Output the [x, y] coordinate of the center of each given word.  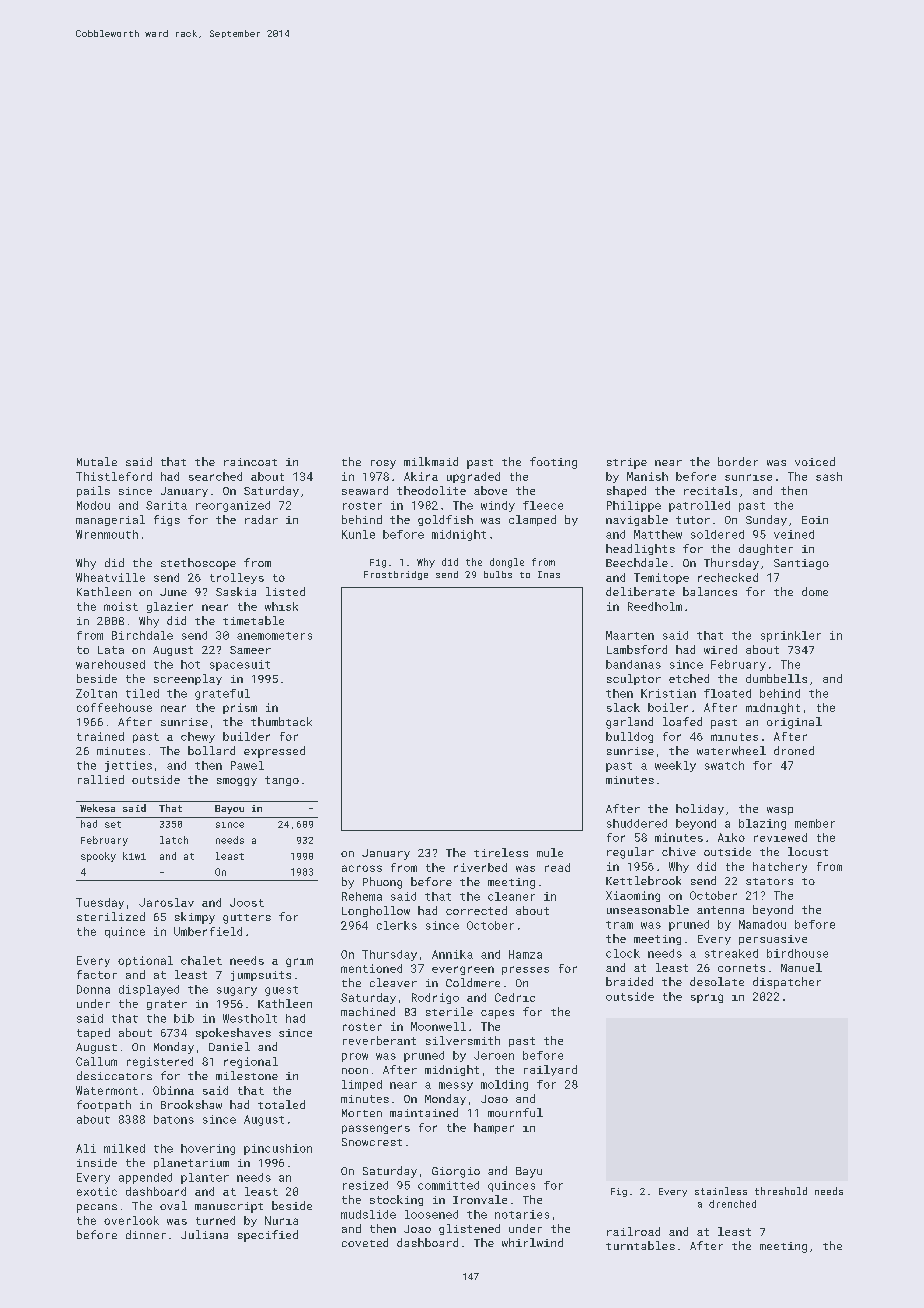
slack [623, 707]
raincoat [250, 462]
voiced [815, 461]
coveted [365, 1242]
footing [553, 463]
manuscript [229, 1207]
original [794, 723]
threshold [781, 1191]
